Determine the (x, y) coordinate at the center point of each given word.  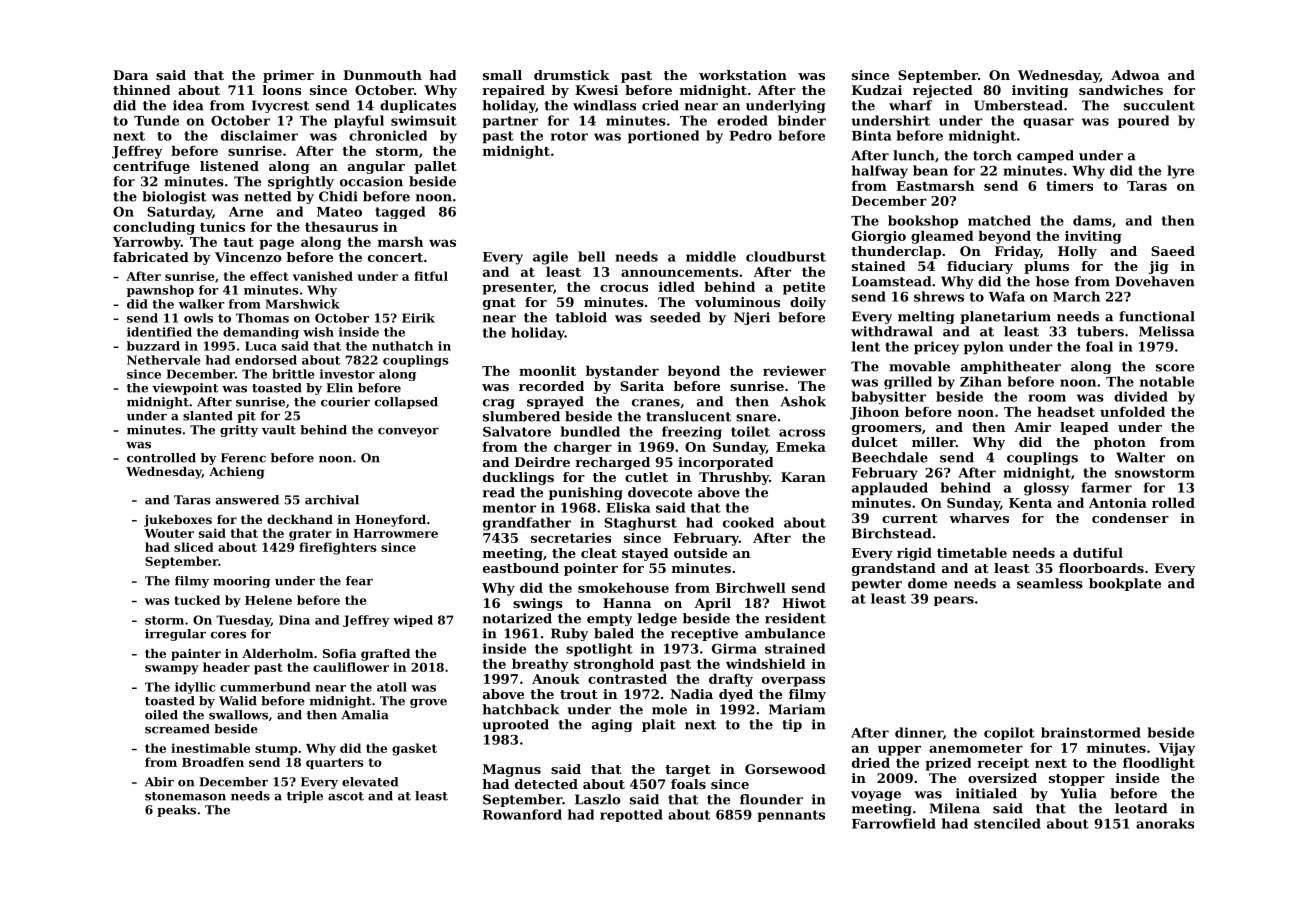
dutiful (1098, 552)
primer (288, 76)
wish (318, 332)
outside (700, 553)
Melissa (1167, 331)
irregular (175, 635)
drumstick (572, 75)
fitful (431, 276)
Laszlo (598, 799)
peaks (176, 811)
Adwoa (1135, 75)
